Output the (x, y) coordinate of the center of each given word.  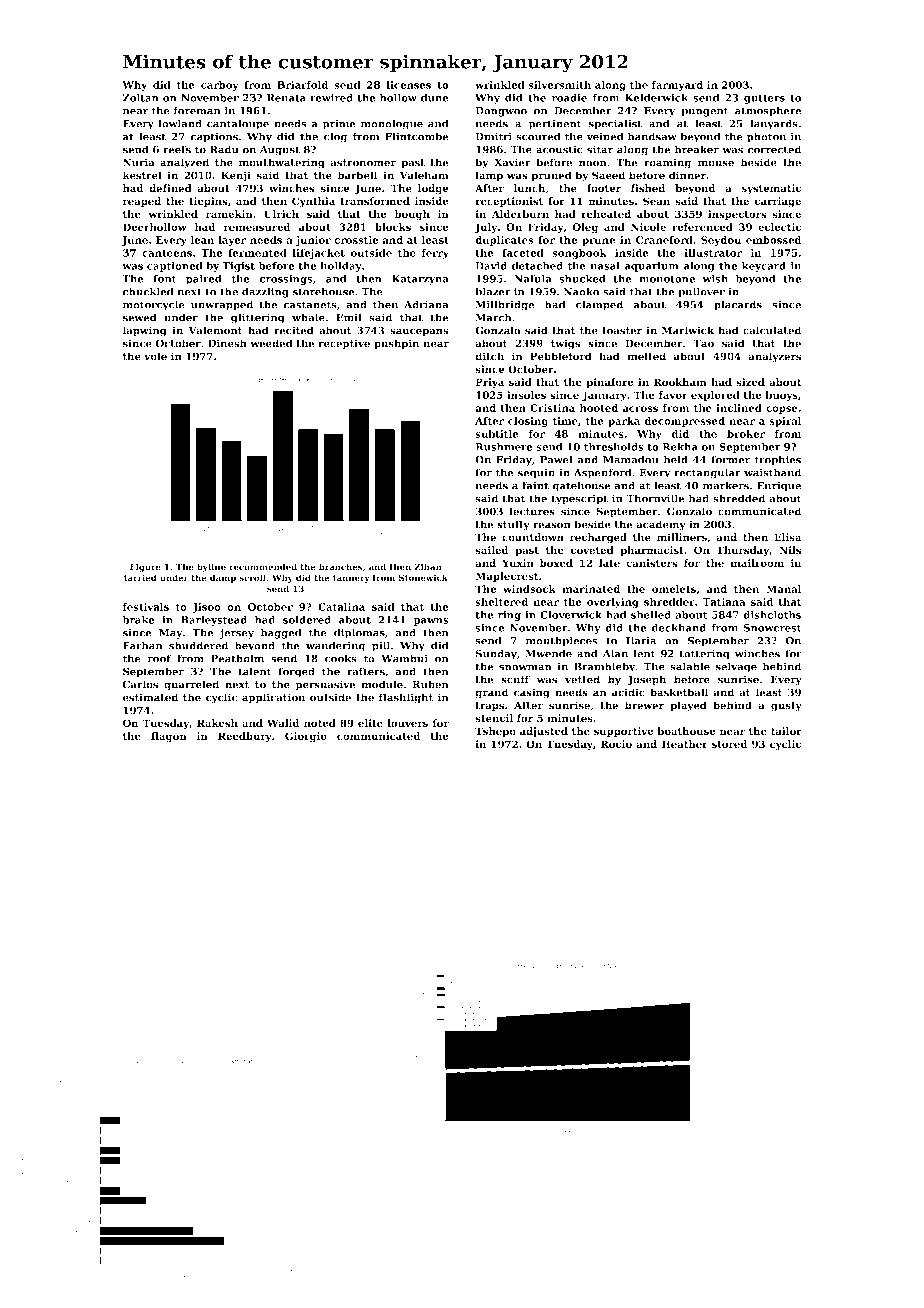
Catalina (341, 607)
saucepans (419, 332)
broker (746, 434)
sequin (536, 474)
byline (211, 567)
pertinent (555, 125)
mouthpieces (562, 641)
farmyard (677, 86)
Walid (283, 723)
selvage (736, 667)
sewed (139, 317)
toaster (622, 331)
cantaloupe (238, 124)
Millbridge (505, 305)
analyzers (774, 357)
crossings (286, 280)
